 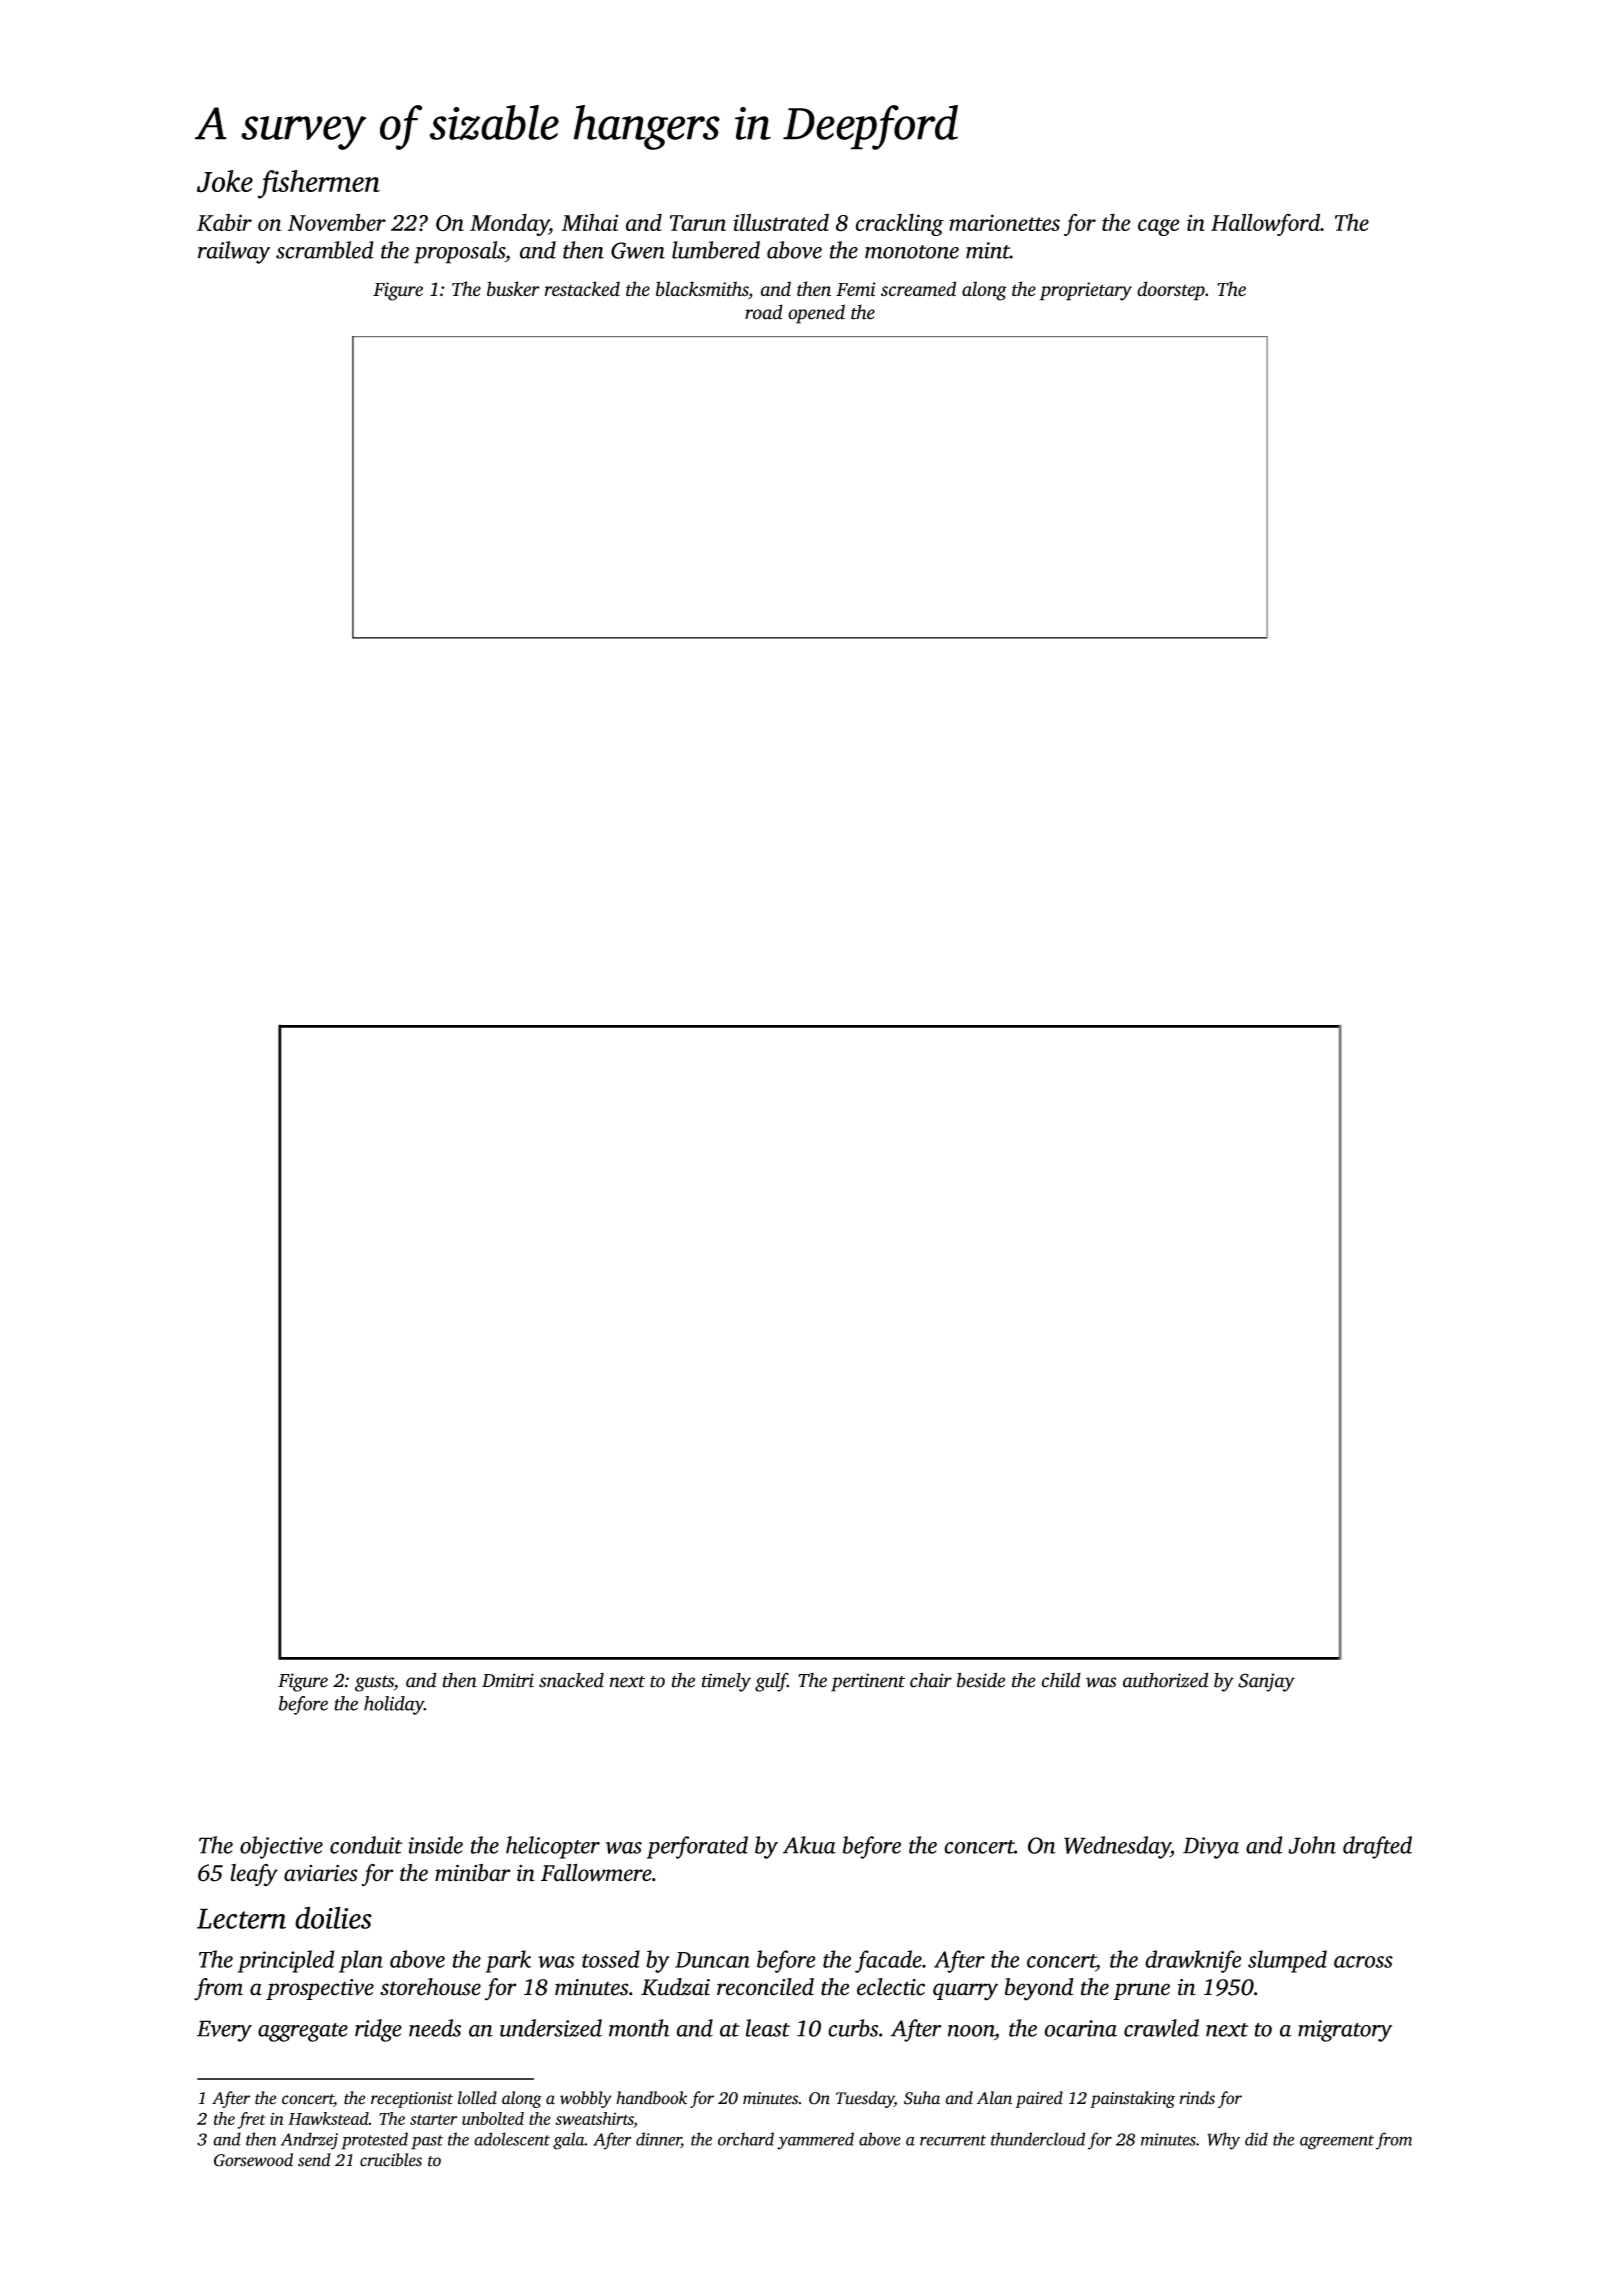 I want to click on authorized, so click(x=1165, y=1680).
